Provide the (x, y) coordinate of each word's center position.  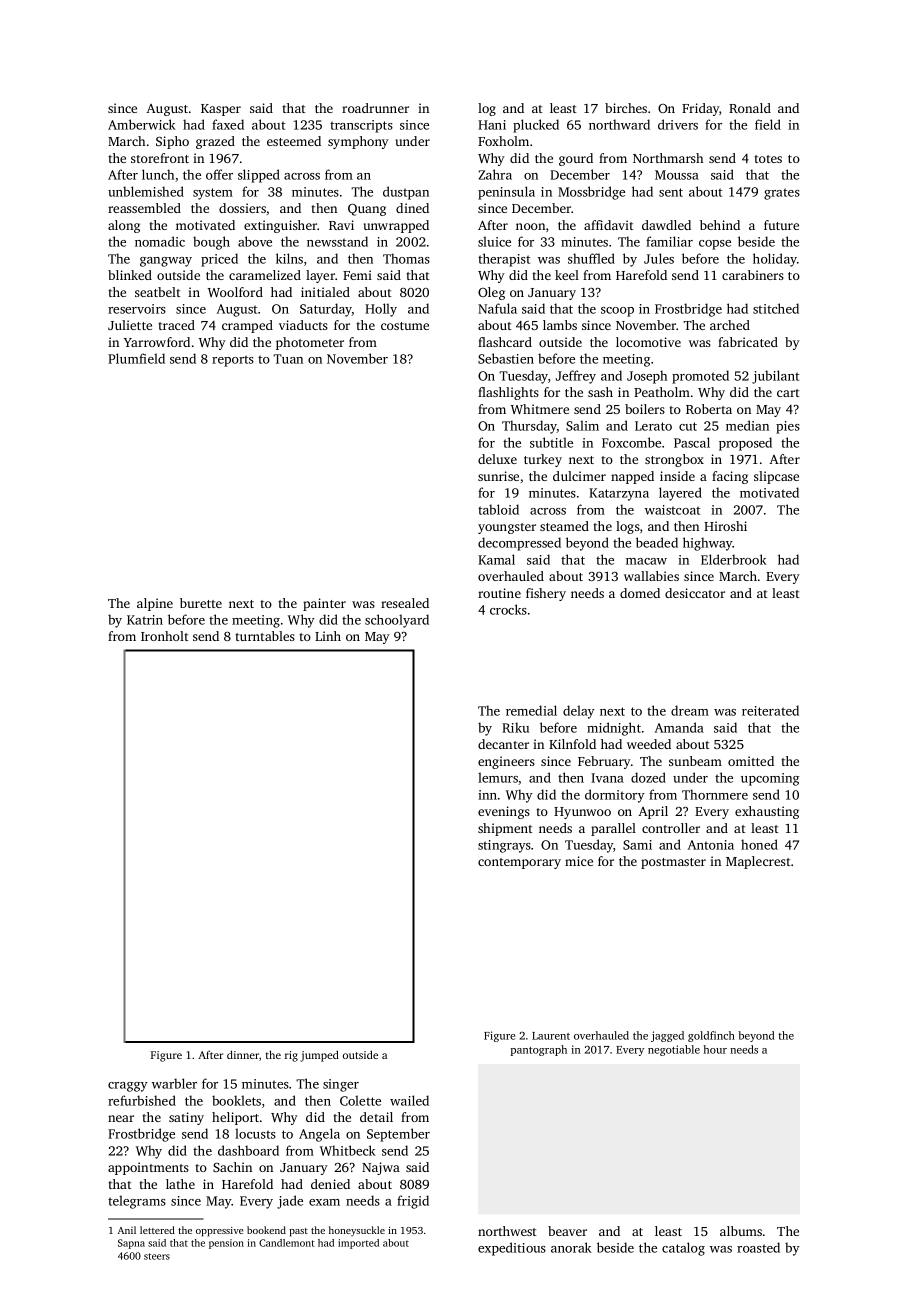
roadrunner (375, 108)
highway (708, 544)
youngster (507, 528)
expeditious (512, 1249)
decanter (503, 744)
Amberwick (142, 124)
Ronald (750, 108)
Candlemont (287, 1243)
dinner (243, 1054)
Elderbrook (734, 559)
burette (201, 603)
